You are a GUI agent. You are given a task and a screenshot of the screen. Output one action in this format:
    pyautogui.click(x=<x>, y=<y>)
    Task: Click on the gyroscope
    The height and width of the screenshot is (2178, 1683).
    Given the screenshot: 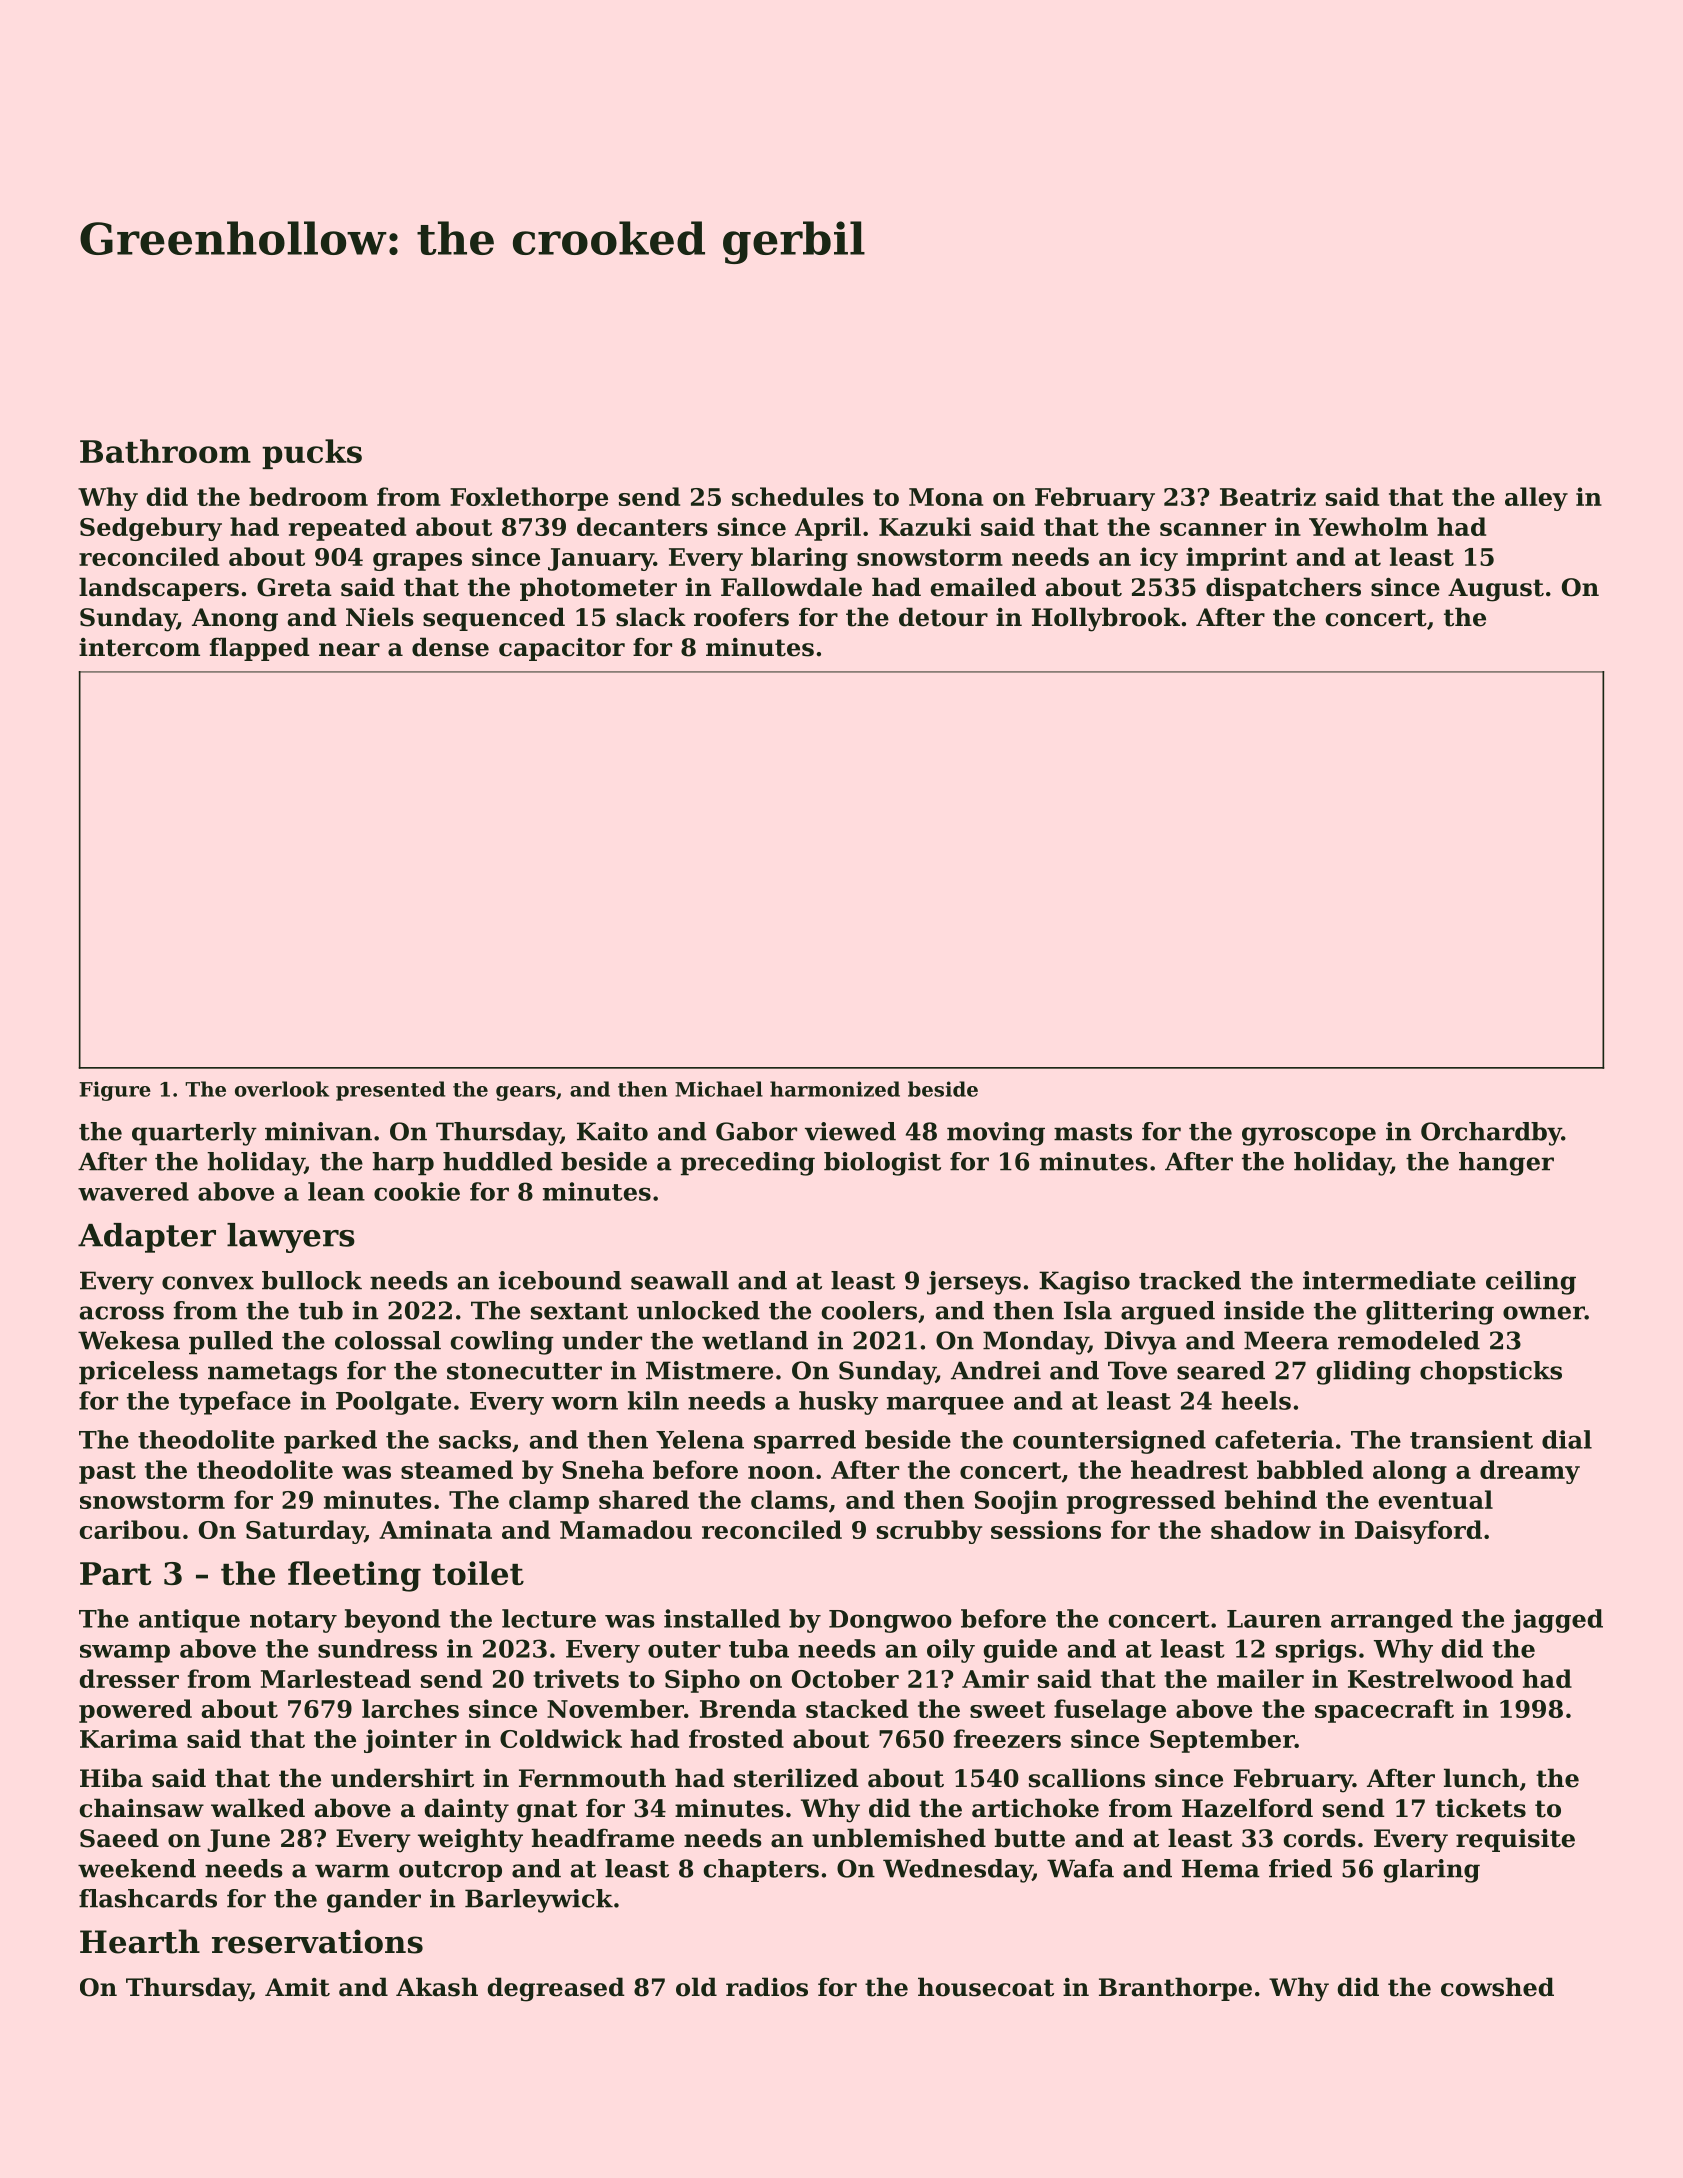 What is the action you would take?
    pyautogui.click(x=1309, y=1136)
